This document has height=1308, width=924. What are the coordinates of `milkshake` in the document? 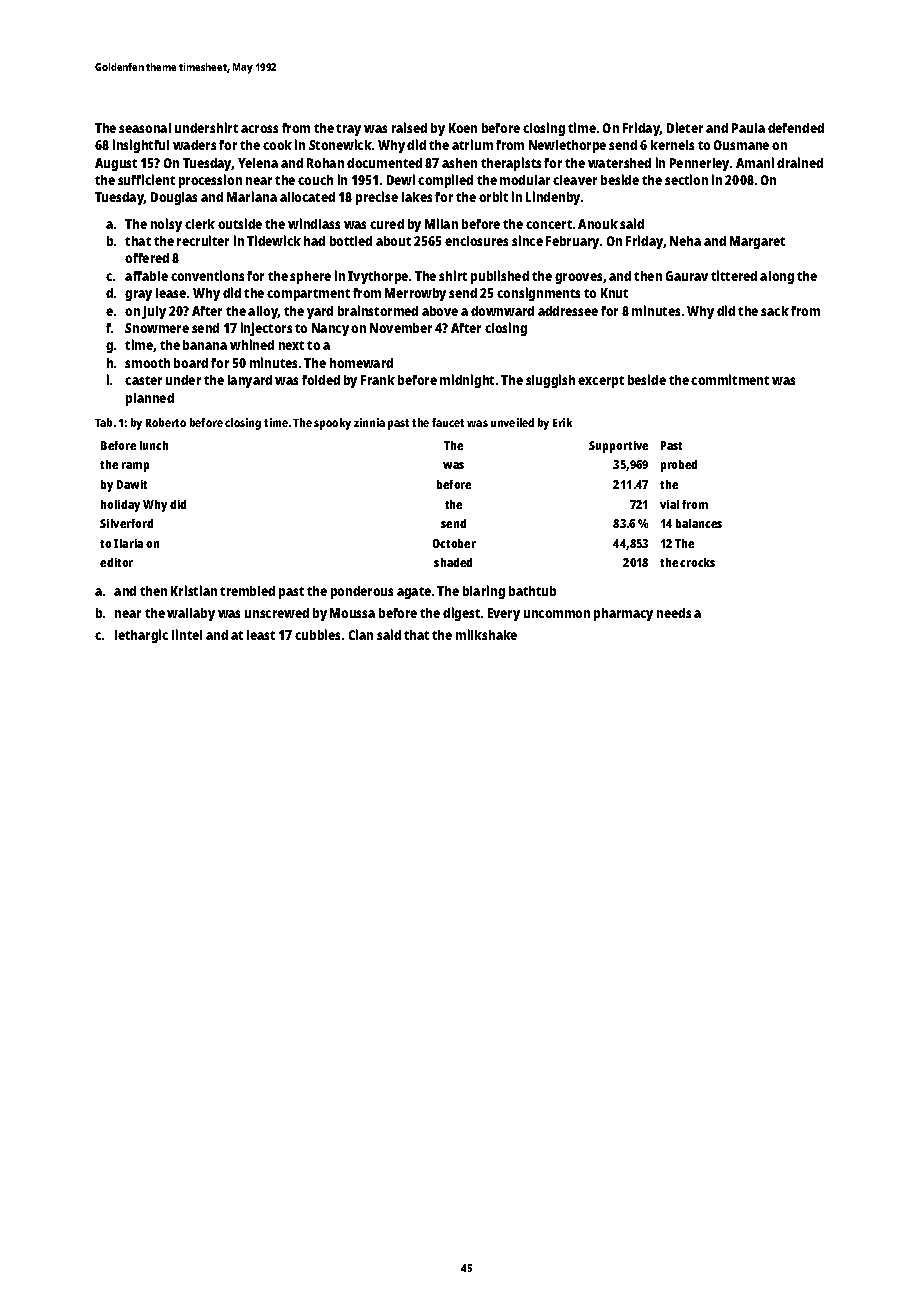 It's located at (486, 634).
